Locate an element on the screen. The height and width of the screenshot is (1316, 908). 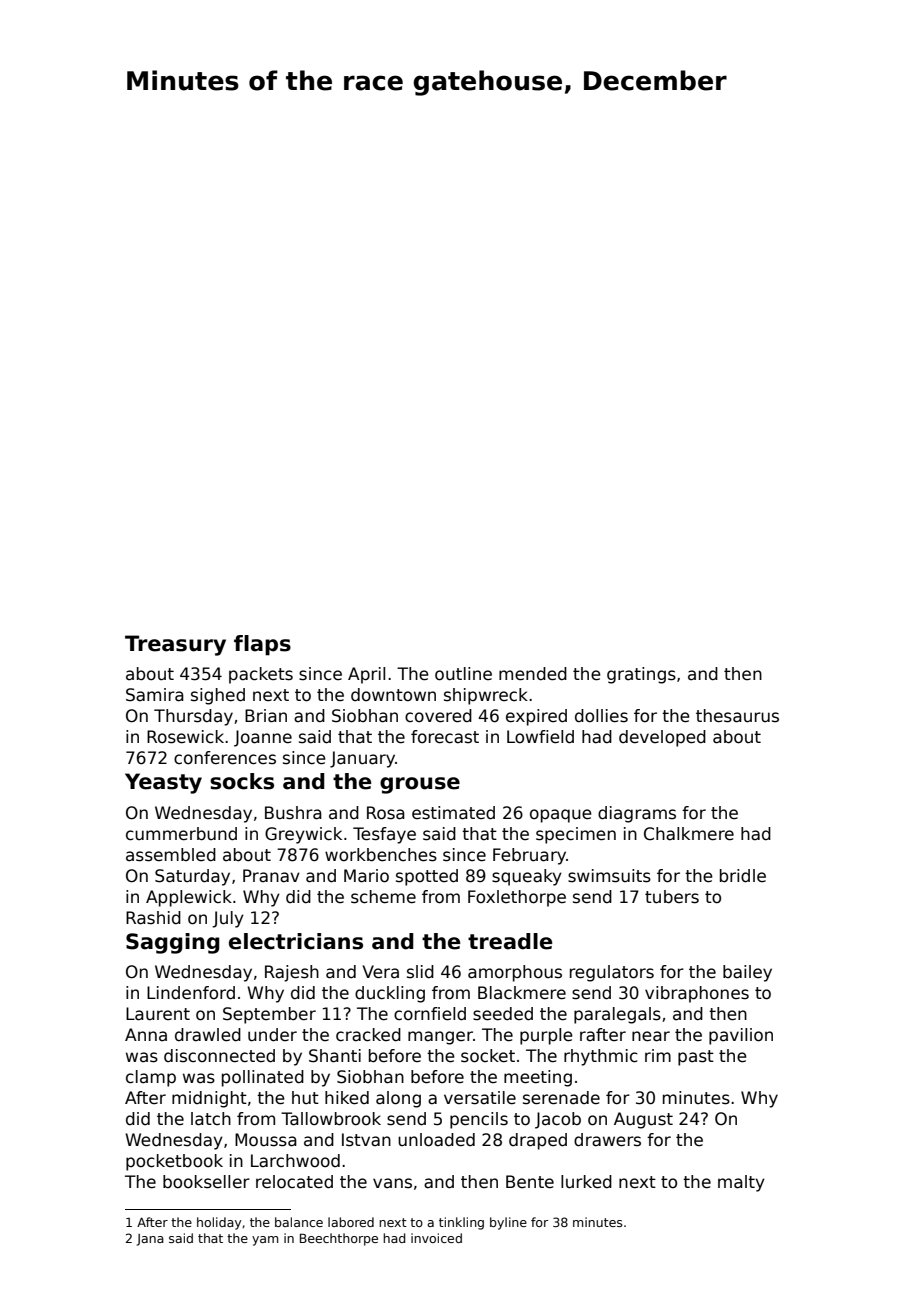
Chalkmere is located at coordinates (689, 834).
